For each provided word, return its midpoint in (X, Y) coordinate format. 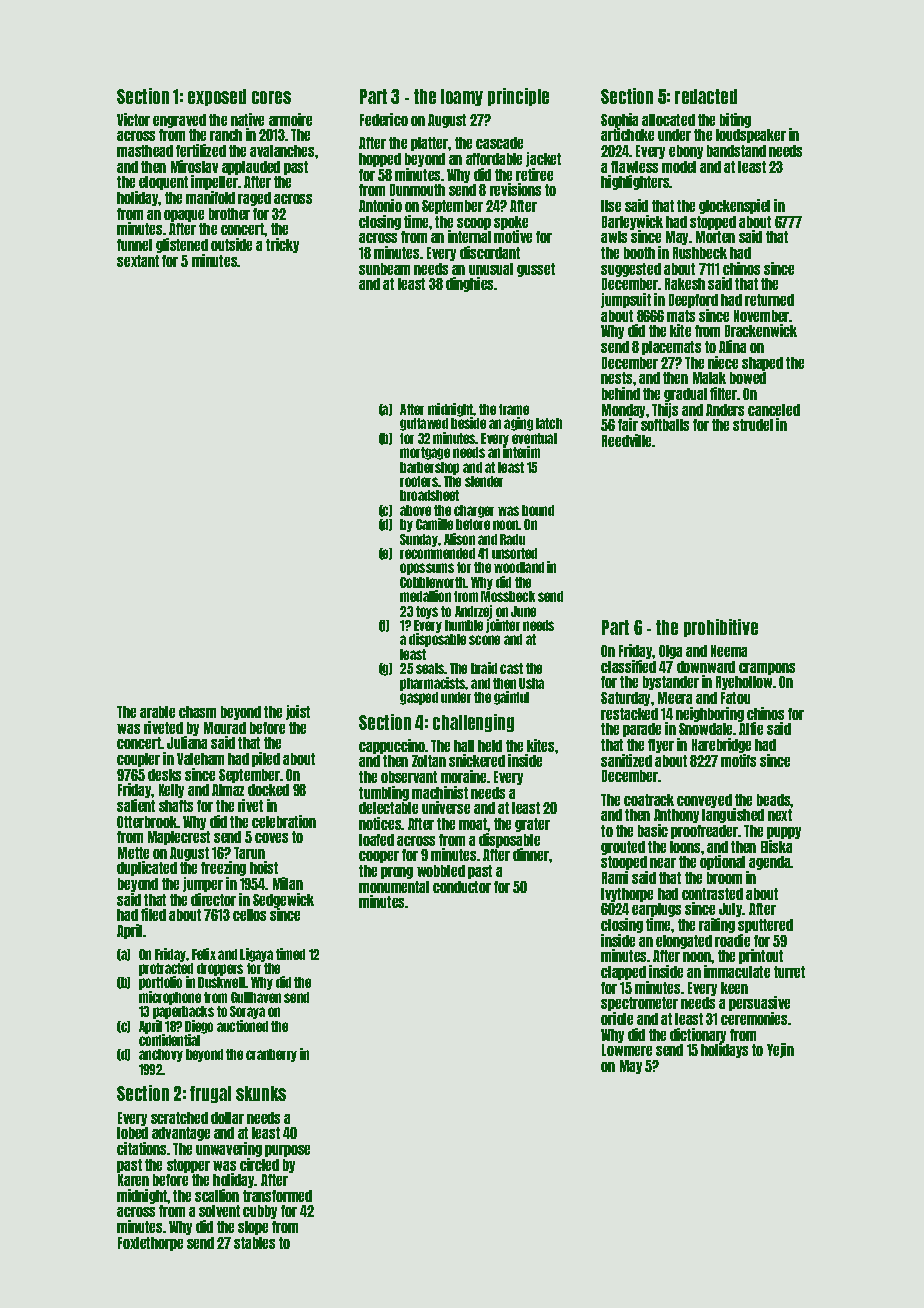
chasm (197, 712)
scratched (179, 1118)
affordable (494, 159)
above (415, 510)
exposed (217, 97)
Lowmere (627, 1050)
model (679, 167)
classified (628, 666)
